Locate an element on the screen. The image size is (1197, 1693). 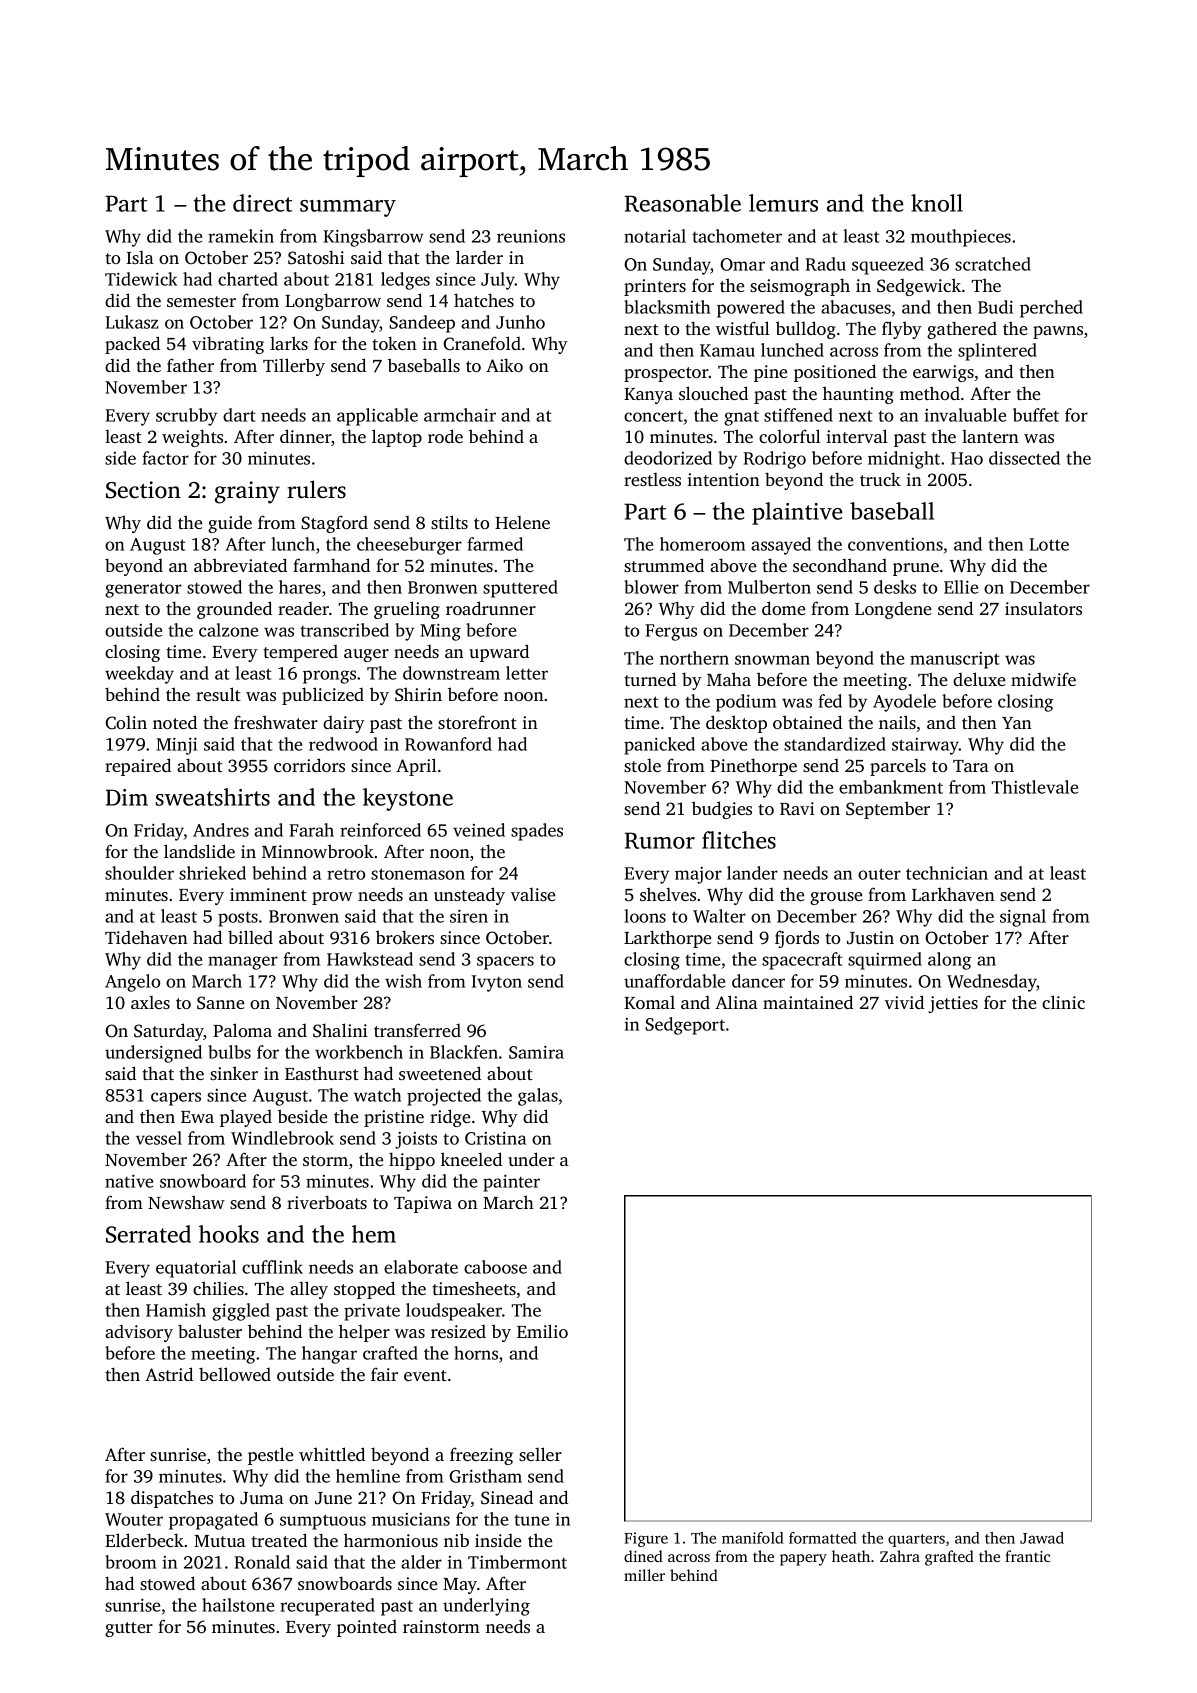
Windlebrook is located at coordinates (282, 1138).
